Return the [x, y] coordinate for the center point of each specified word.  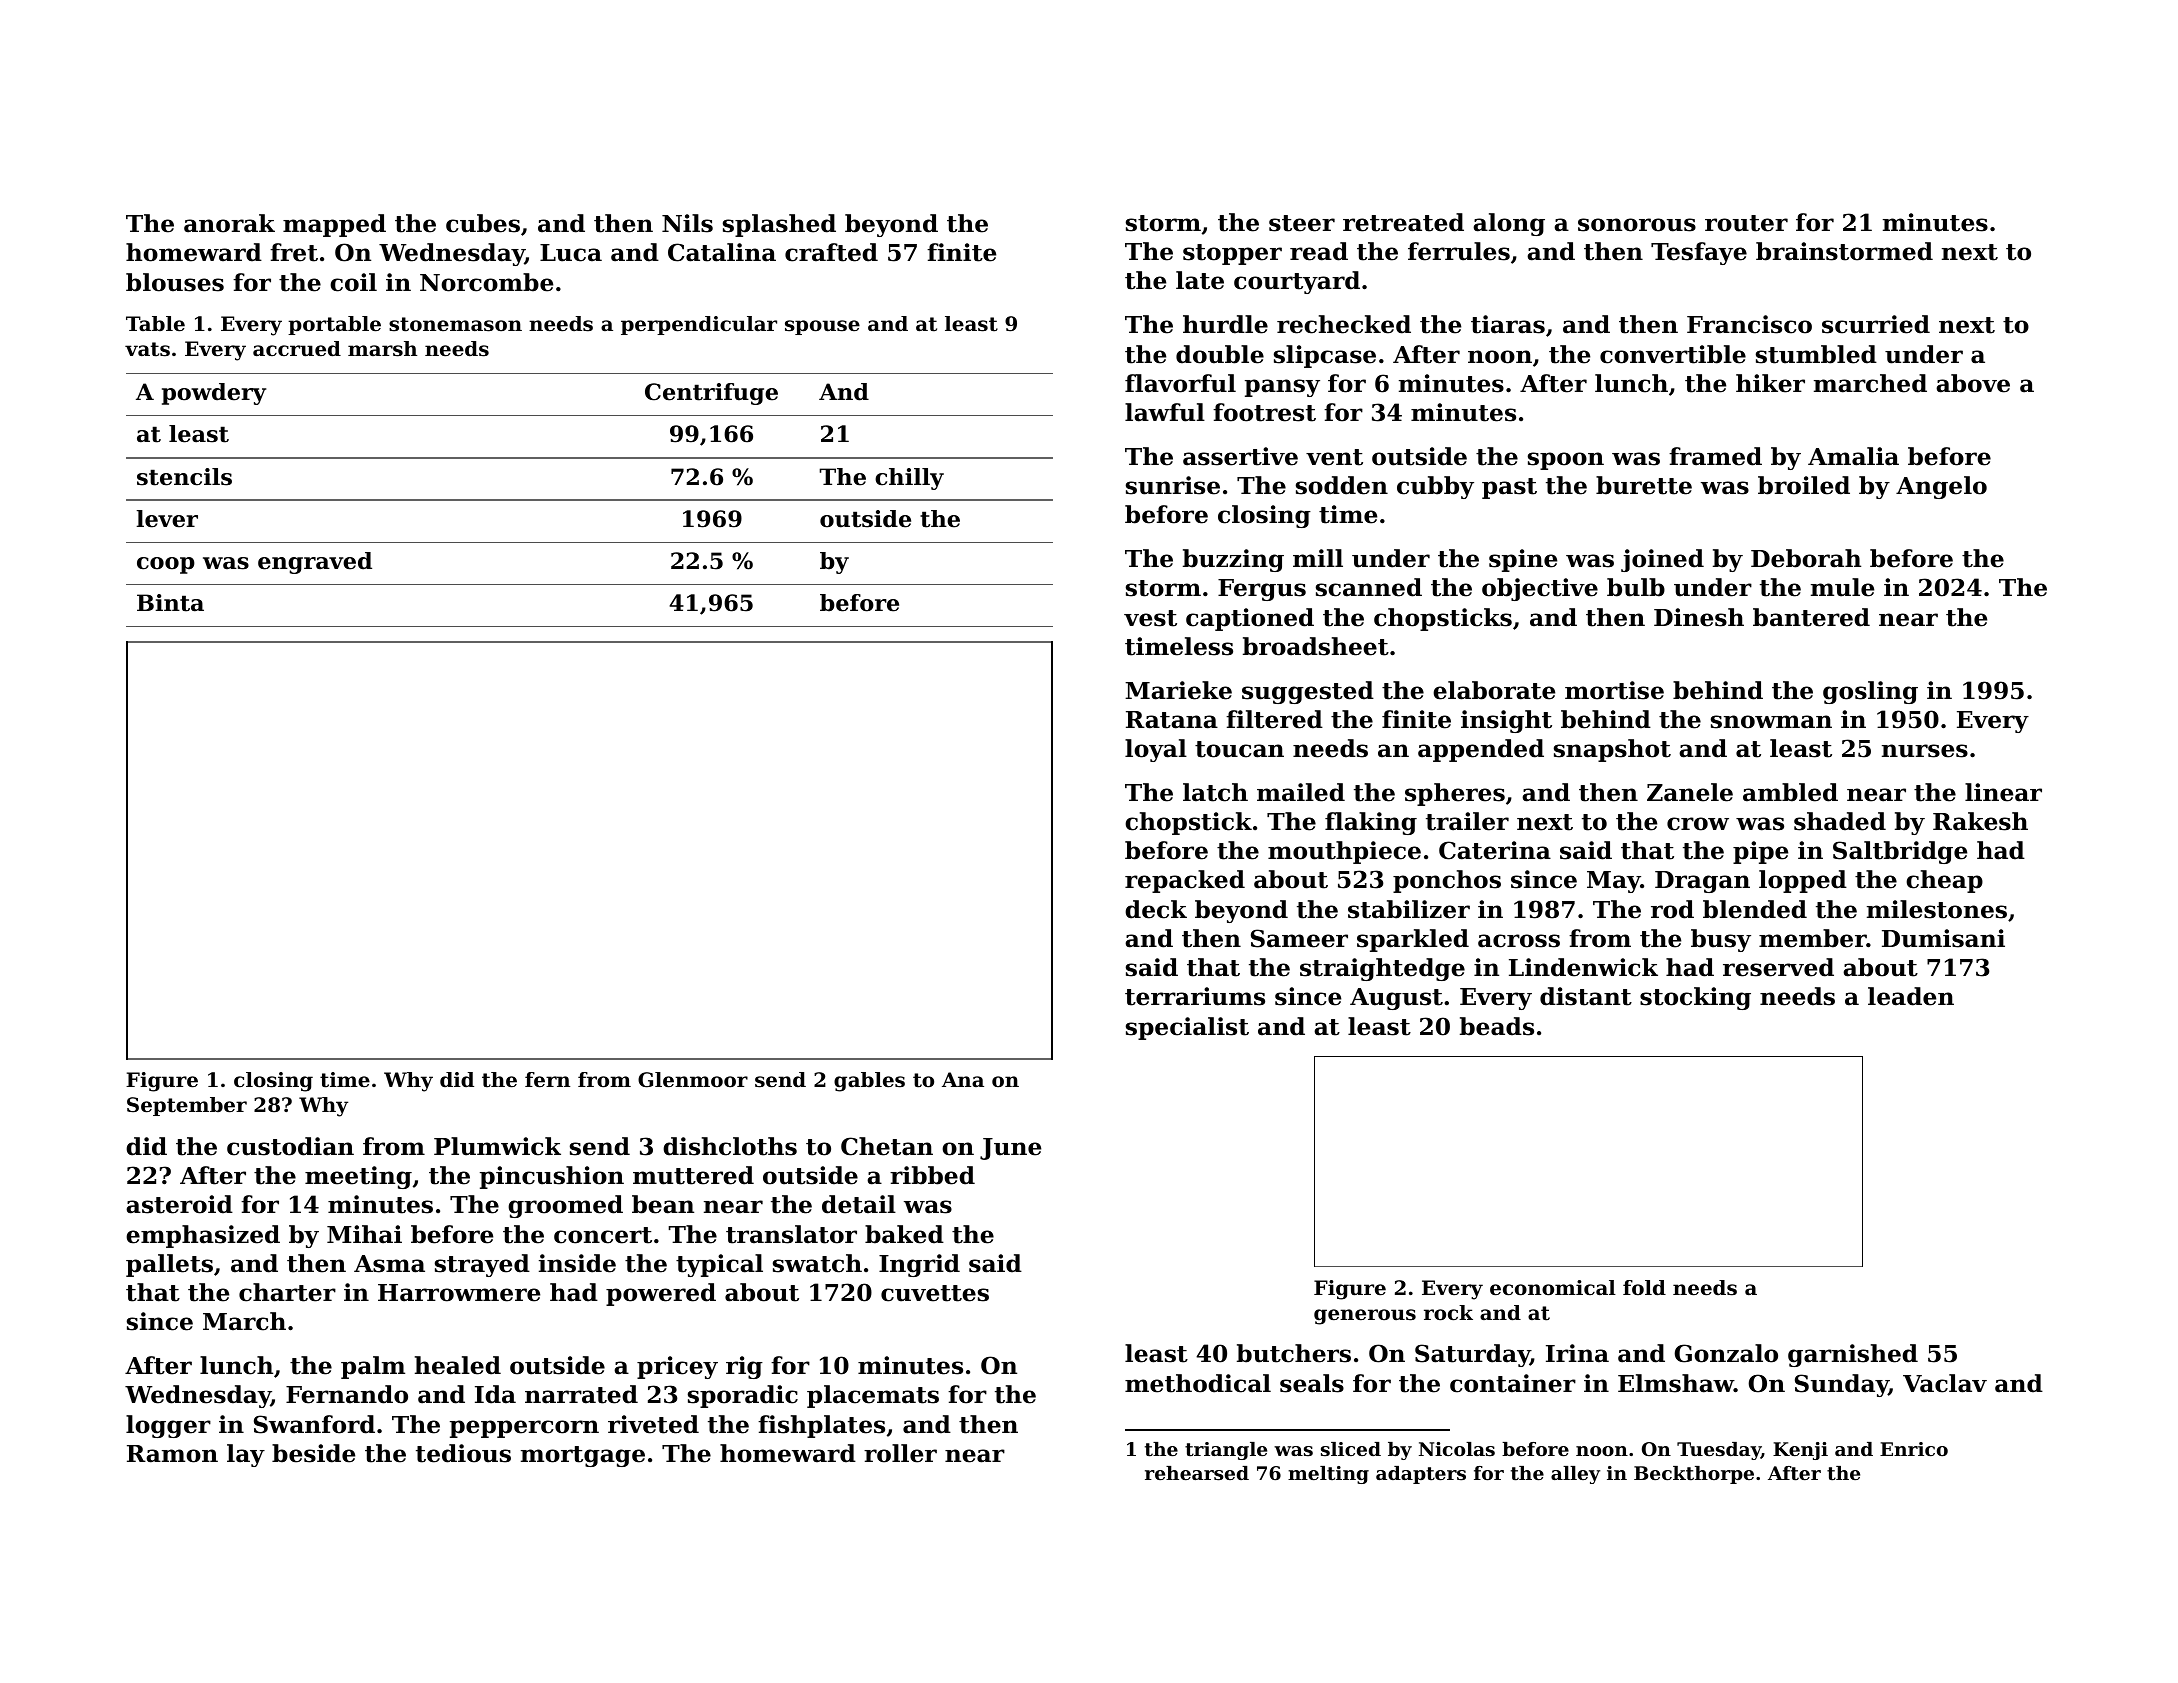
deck [1156, 909]
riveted [653, 1424]
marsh [382, 349]
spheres [1455, 794]
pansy [1282, 388]
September [187, 1106]
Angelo [1941, 487]
